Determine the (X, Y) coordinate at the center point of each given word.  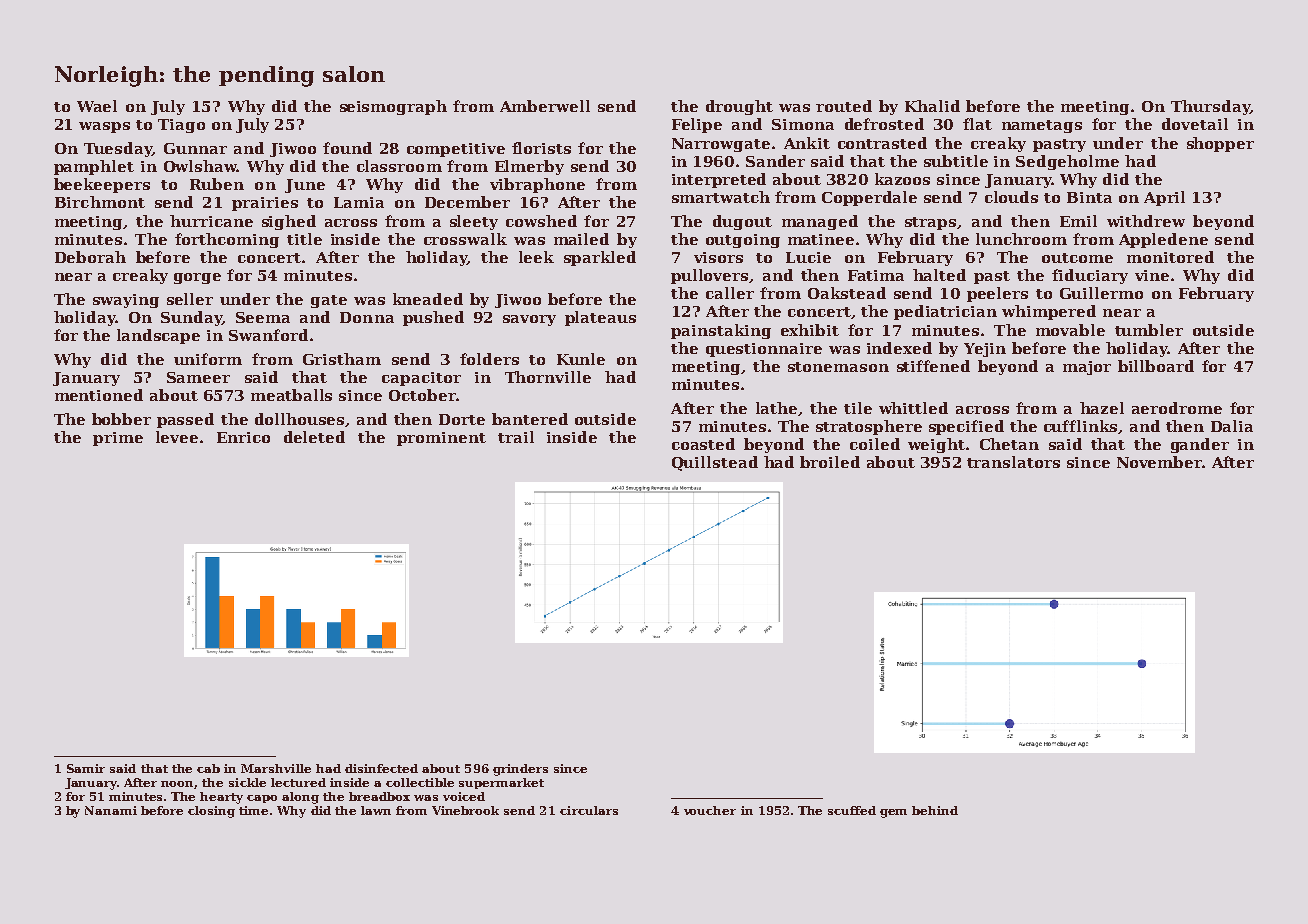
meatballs (291, 395)
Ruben (217, 184)
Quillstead (715, 463)
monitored (1170, 257)
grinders (520, 770)
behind (935, 810)
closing (211, 812)
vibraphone (537, 185)
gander (1200, 445)
